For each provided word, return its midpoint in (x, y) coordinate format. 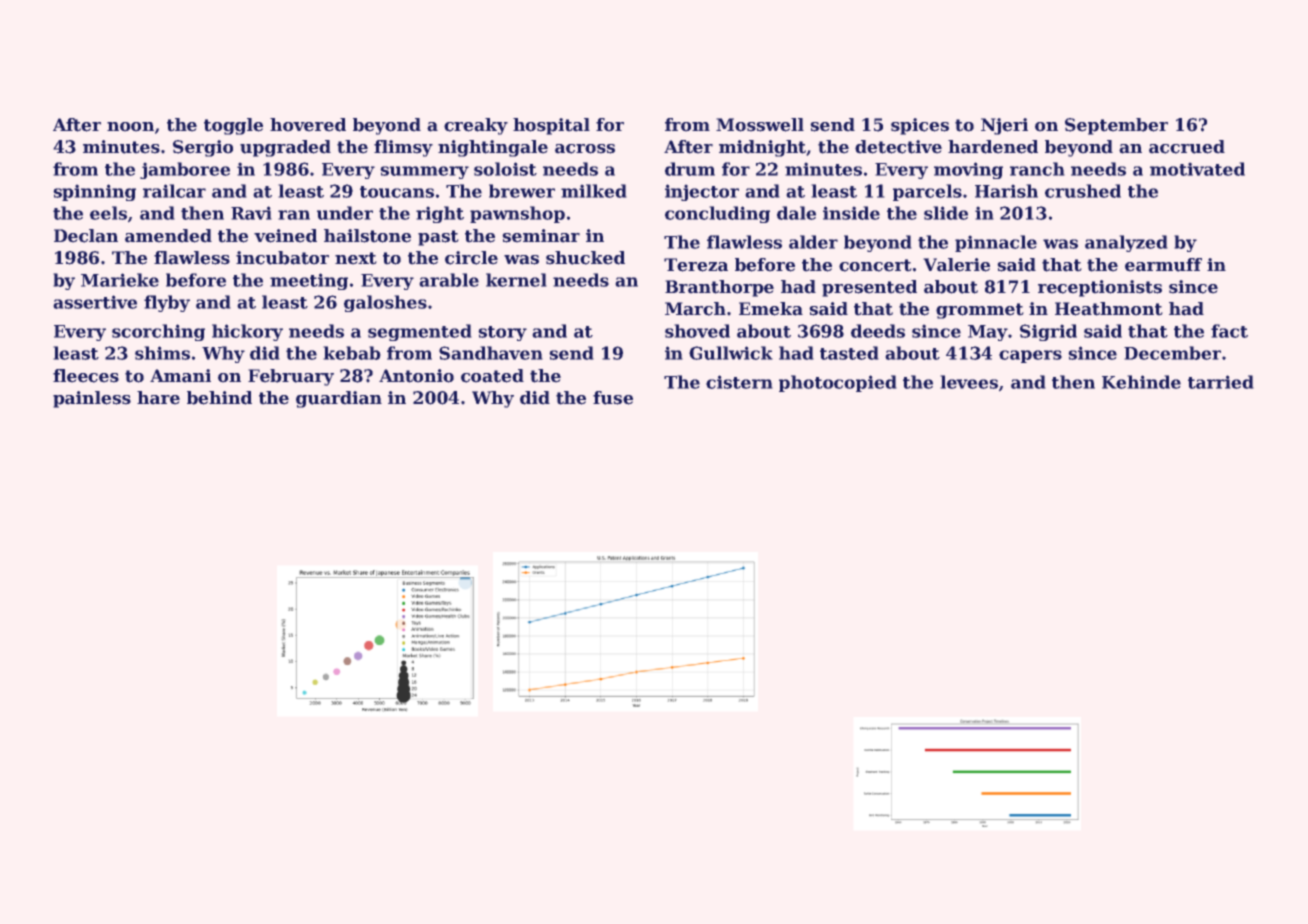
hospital (551, 126)
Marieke (120, 280)
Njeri (1004, 126)
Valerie (956, 265)
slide (946, 213)
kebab (352, 353)
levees (969, 382)
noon (130, 127)
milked (594, 191)
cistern (739, 382)
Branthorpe (719, 288)
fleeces (86, 376)
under (345, 213)
